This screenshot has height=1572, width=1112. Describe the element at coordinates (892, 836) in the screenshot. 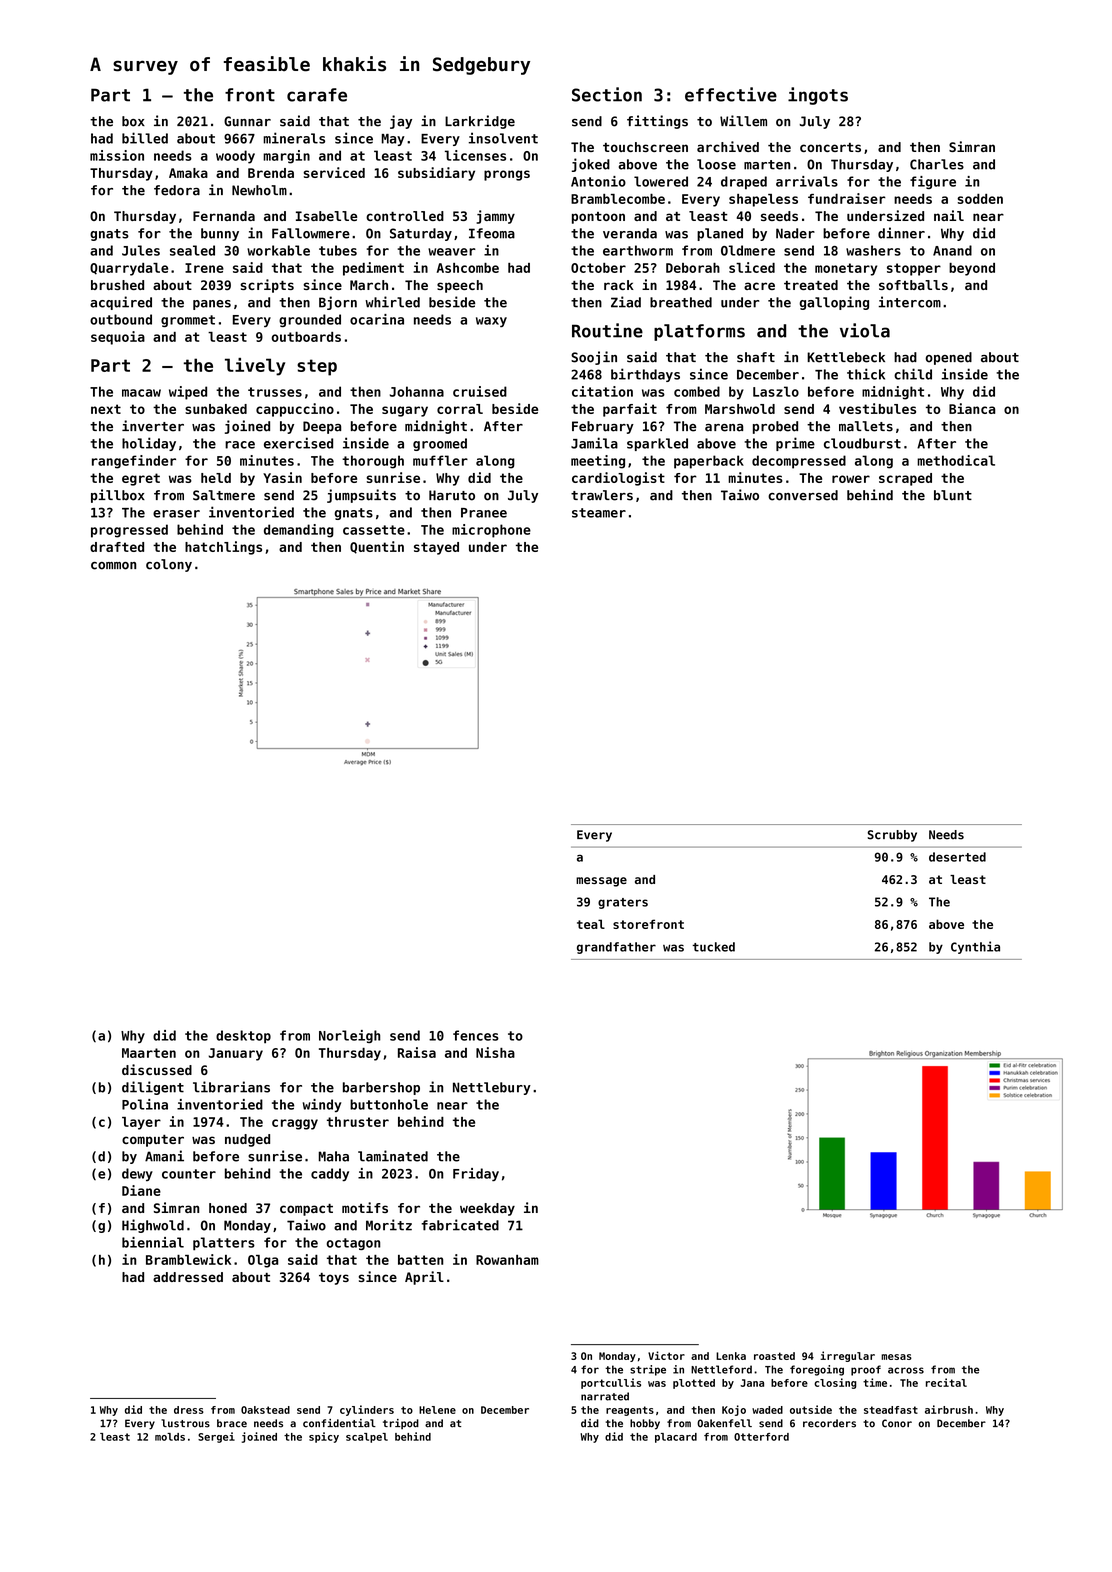

I see `Scrubby` at that location.
